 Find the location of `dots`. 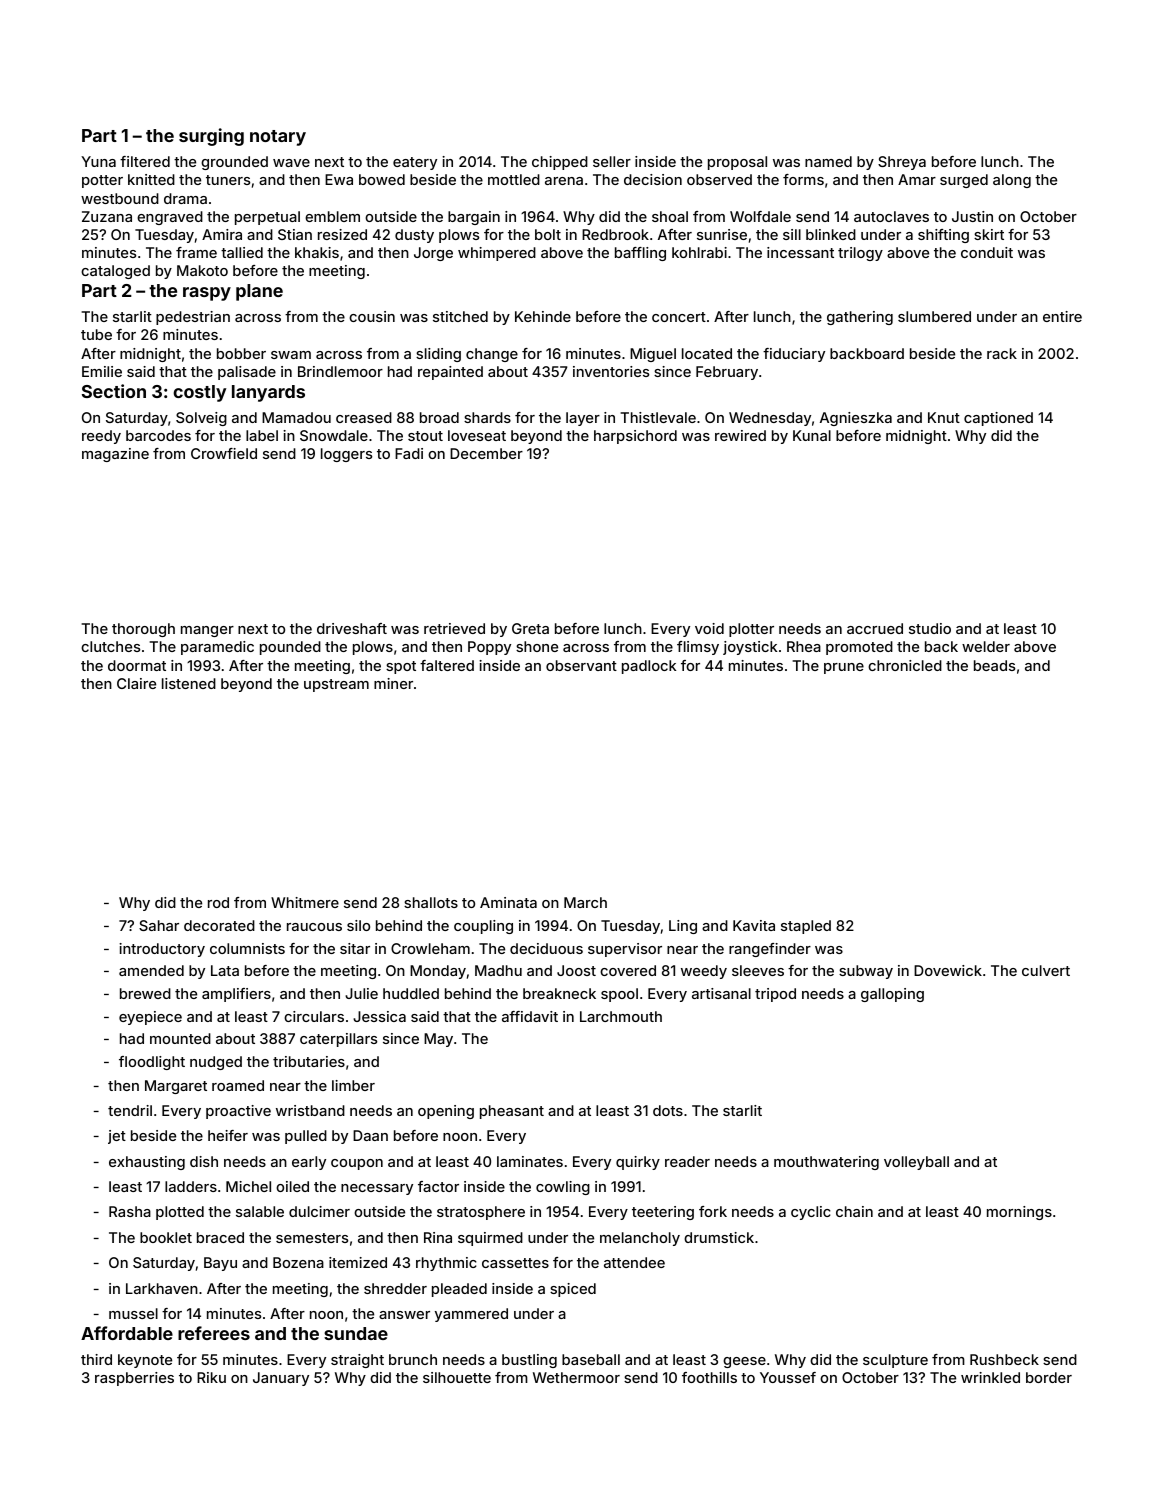

dots is located at coordinates (668, 1110).
